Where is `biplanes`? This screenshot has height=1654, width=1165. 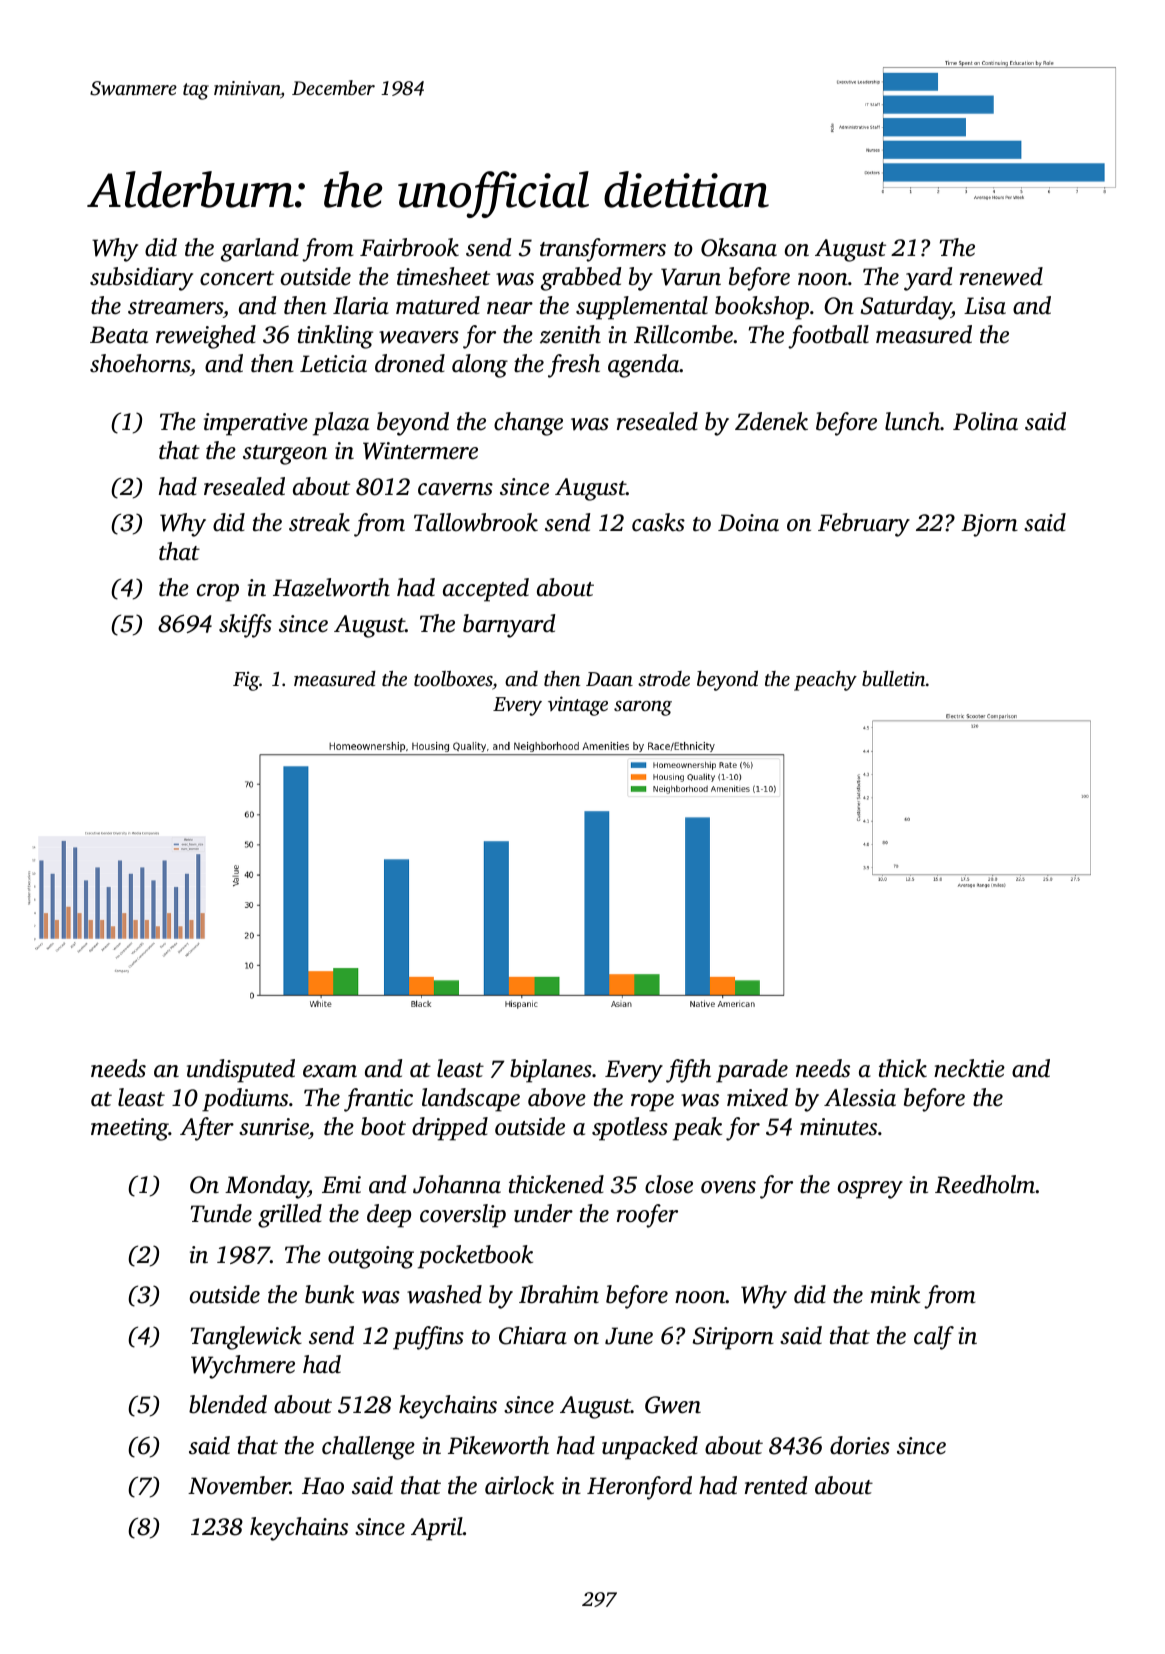
biplanes is located at coordinates (551, 1071).
